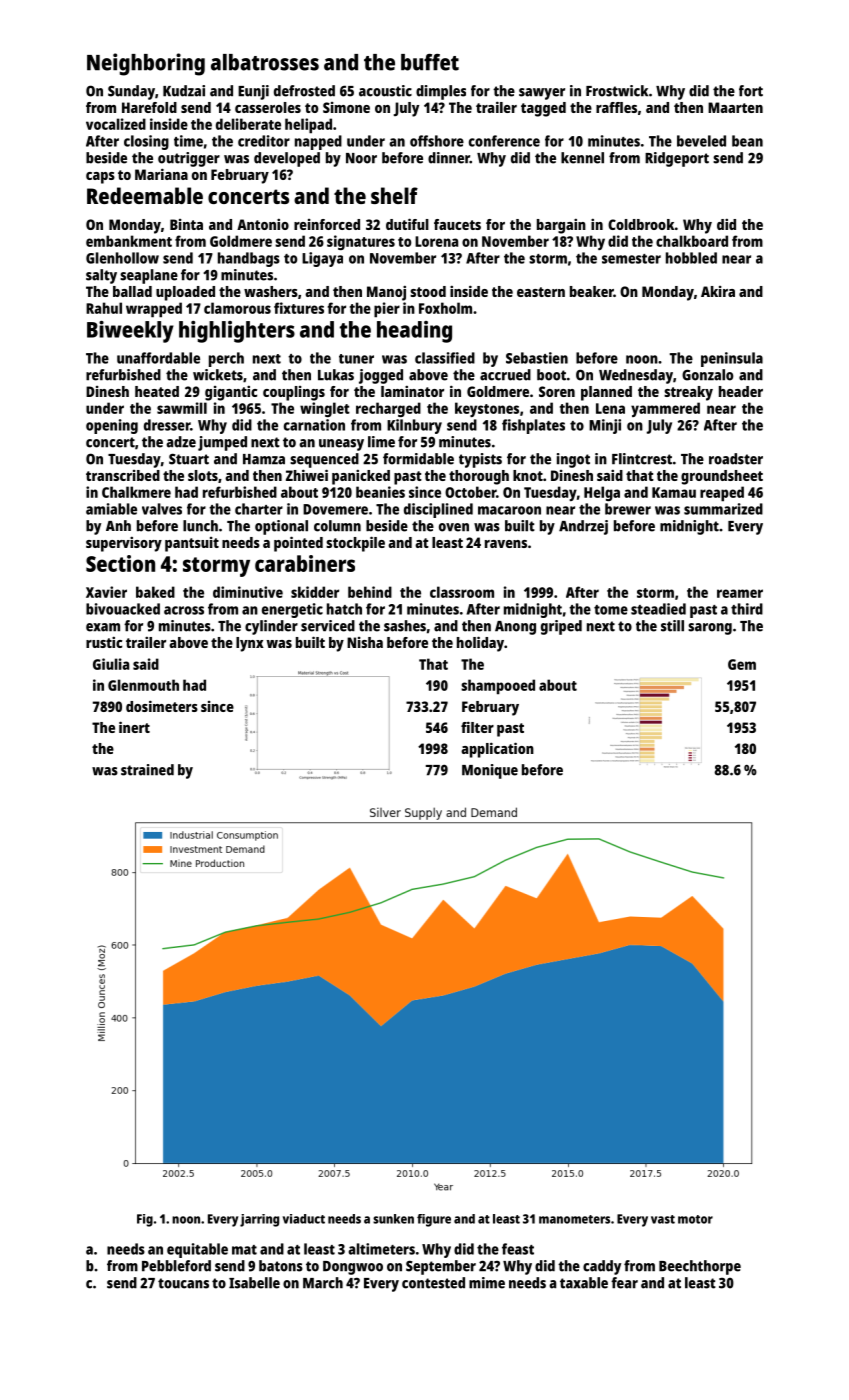 This screenshot has width=849, height=1400. I want to click on sarong, so click(710, 629).
